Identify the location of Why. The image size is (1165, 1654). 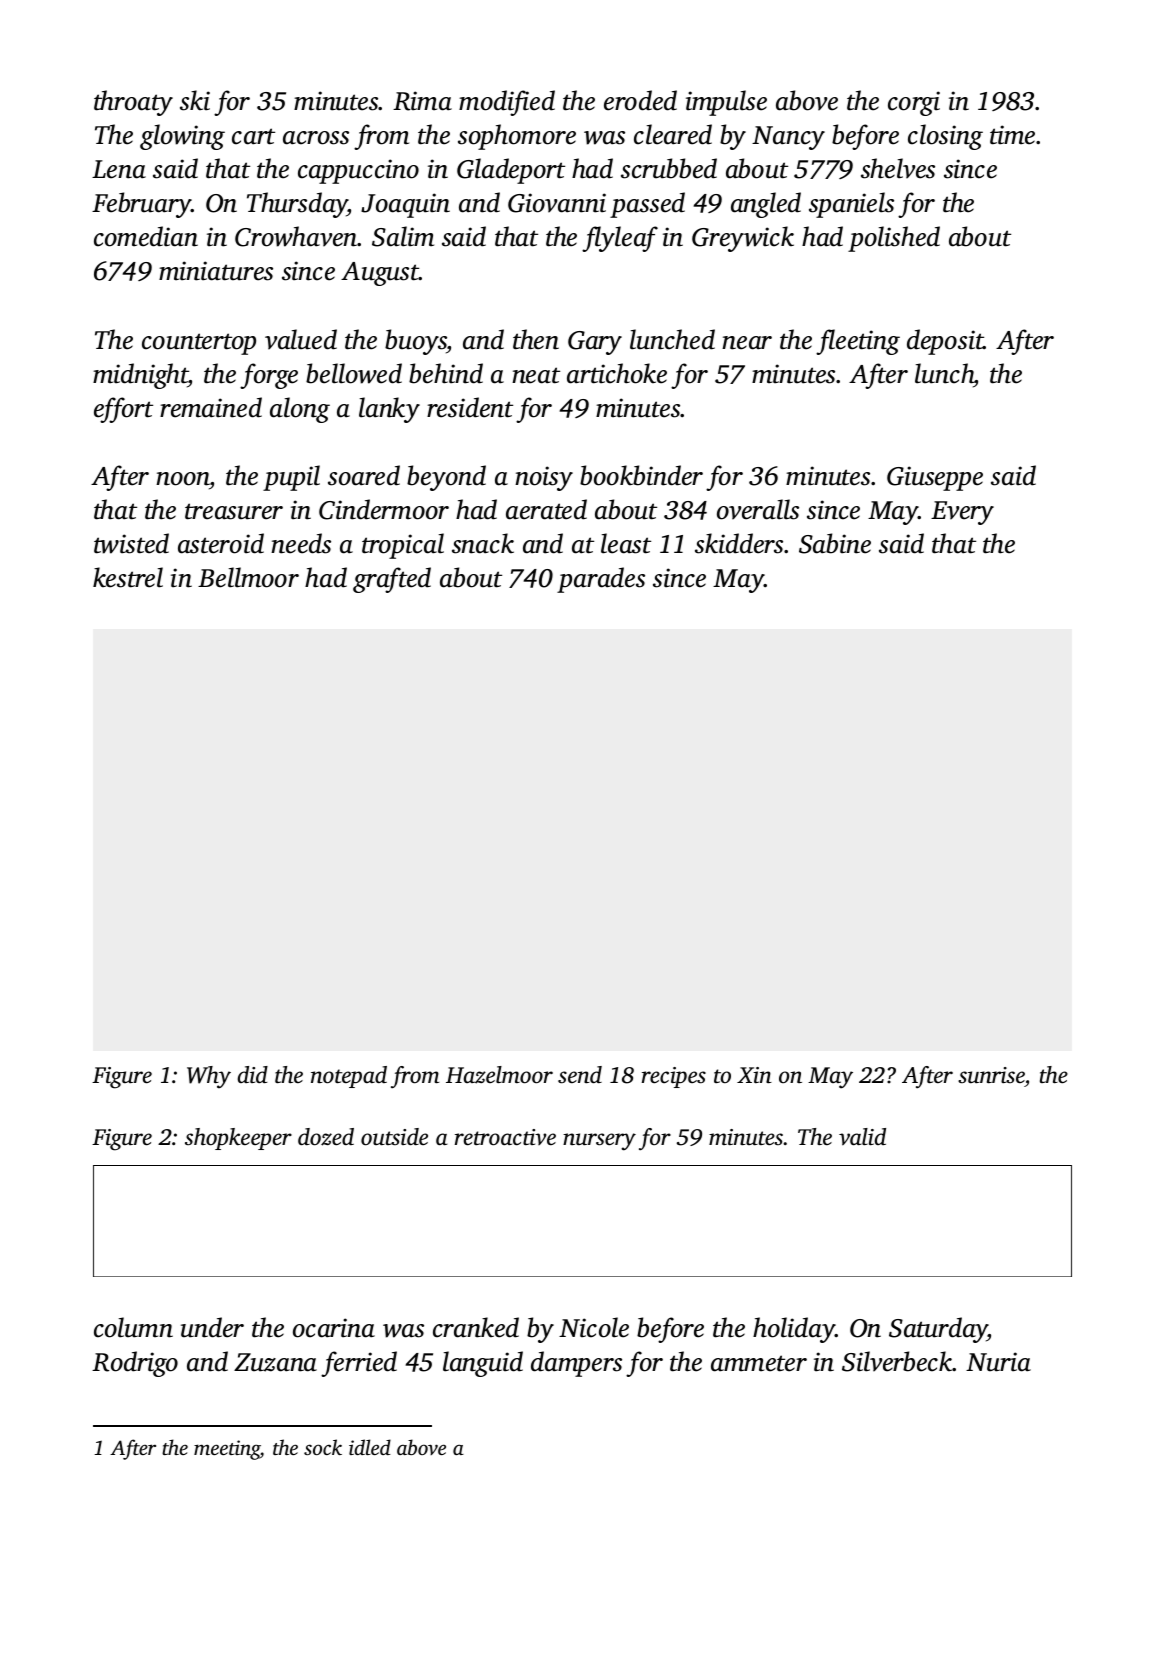
(209, 1077).
